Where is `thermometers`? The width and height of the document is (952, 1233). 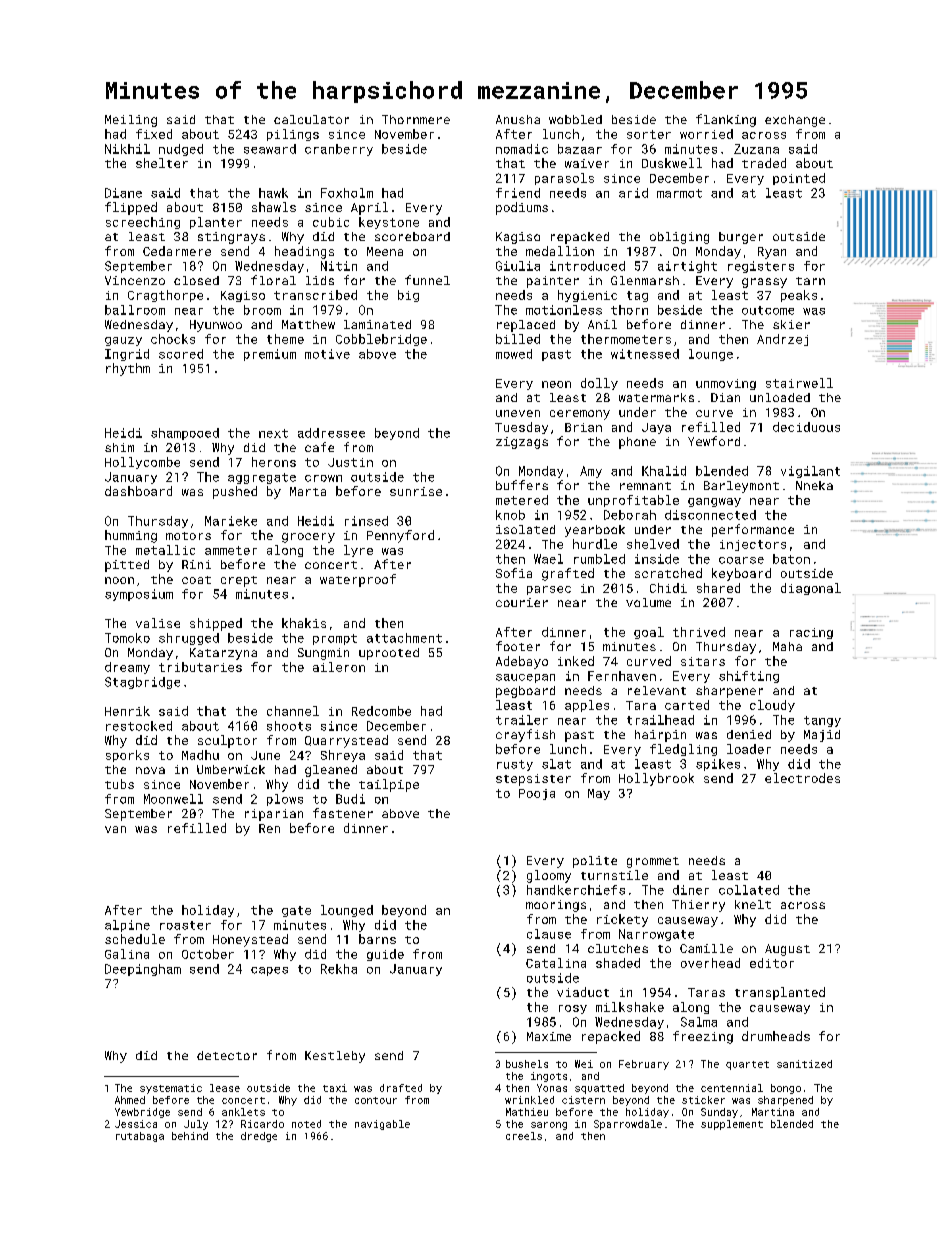 thermometers is located at coordinates (626, 339).
